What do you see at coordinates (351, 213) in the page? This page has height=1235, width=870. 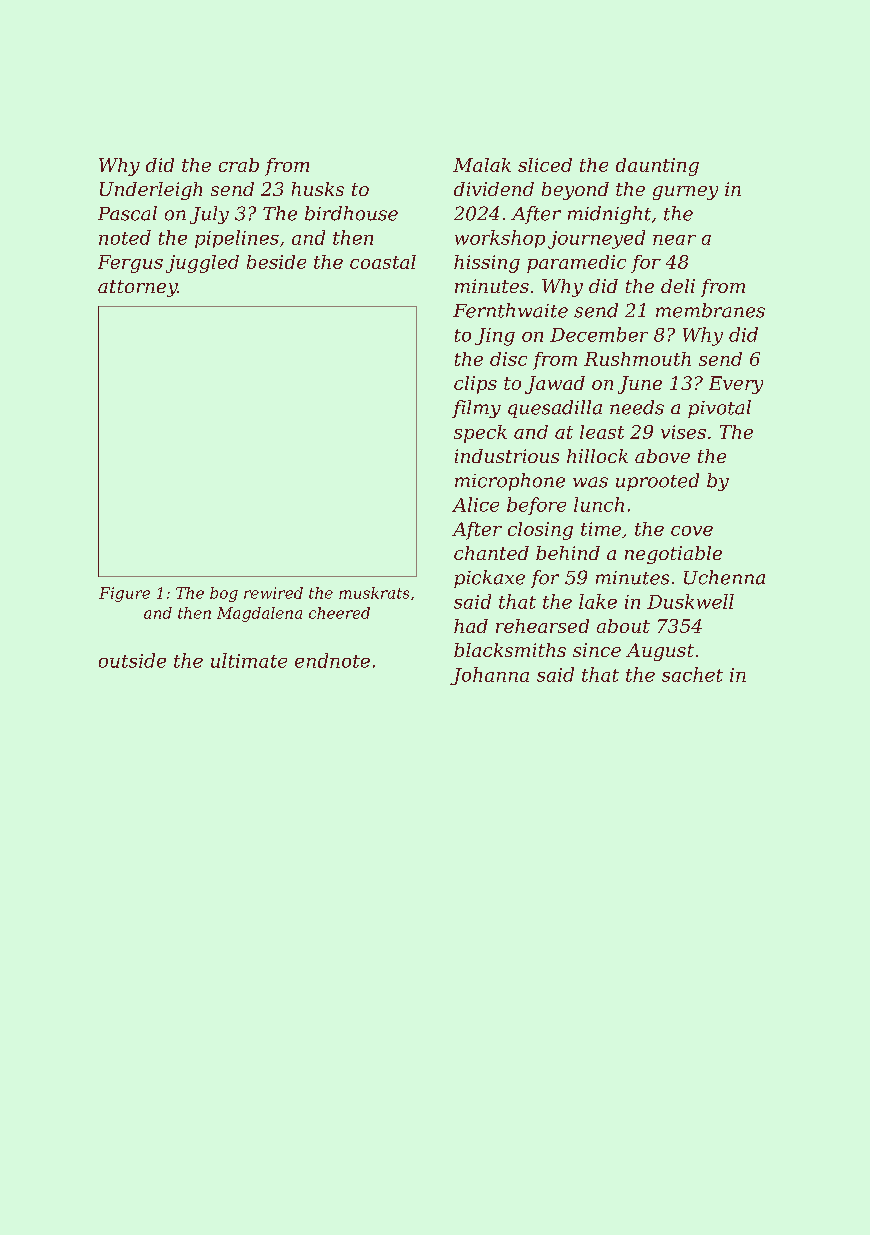 I see `birdhouse` at bounding box center [351, 213].
